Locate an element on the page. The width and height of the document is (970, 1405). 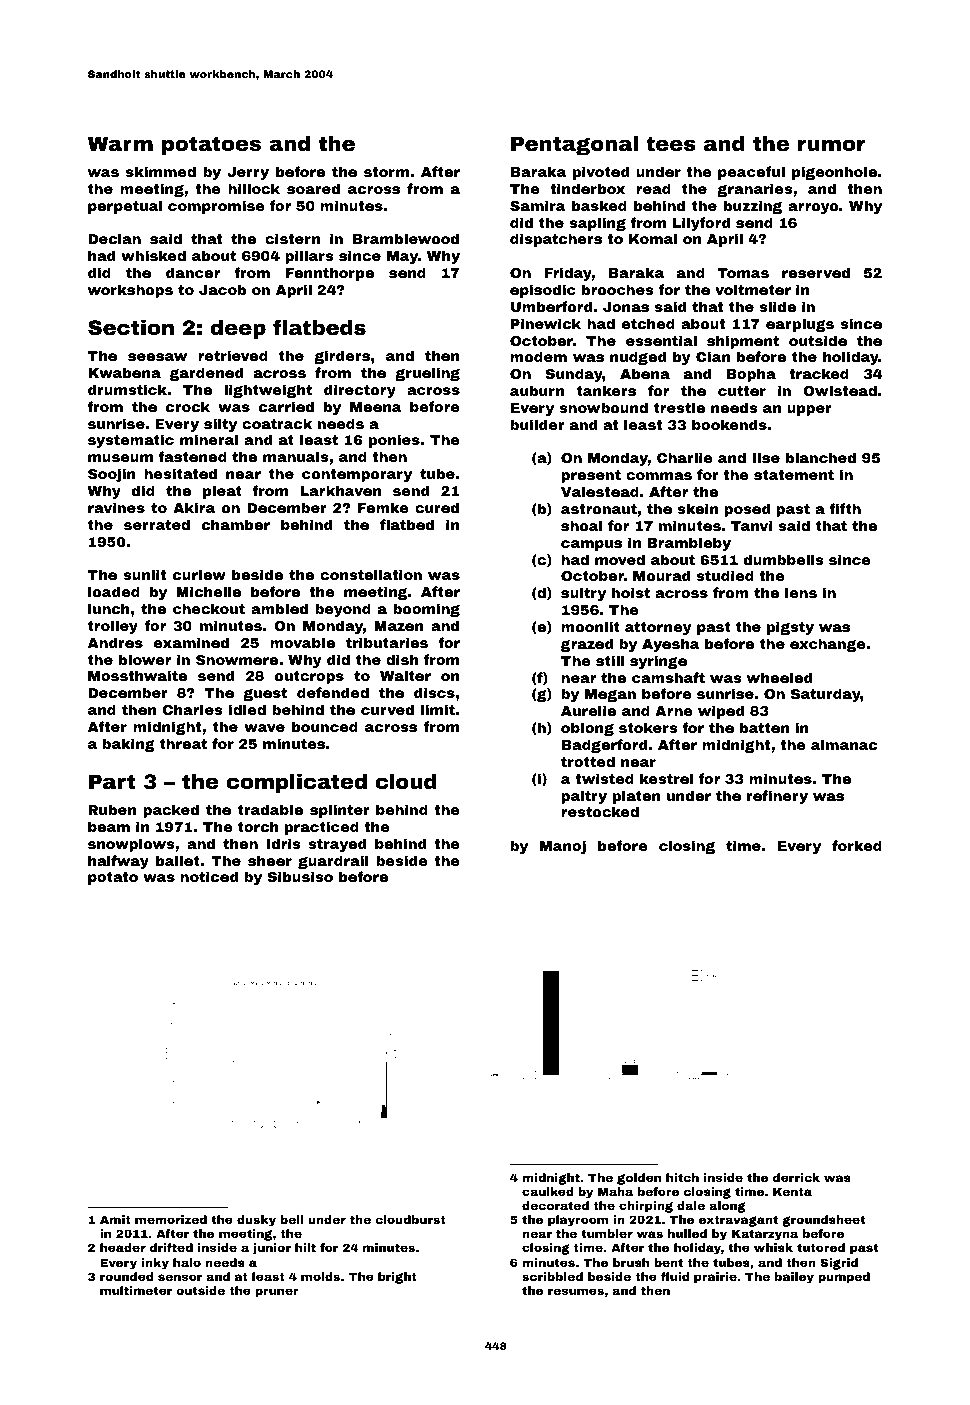
ravines is located at coordinates (116, 507).
